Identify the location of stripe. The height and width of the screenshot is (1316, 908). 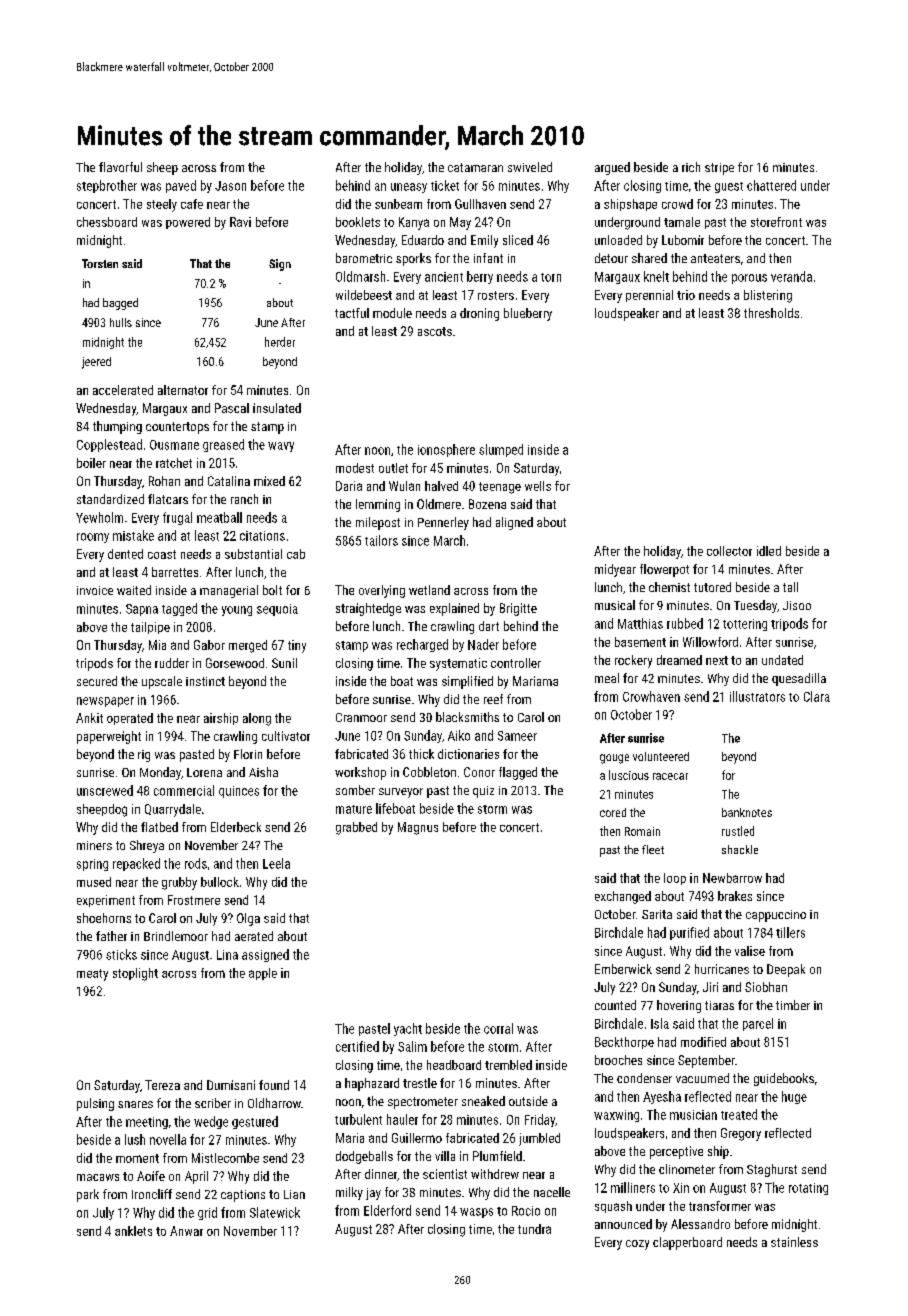
(719, 169).
